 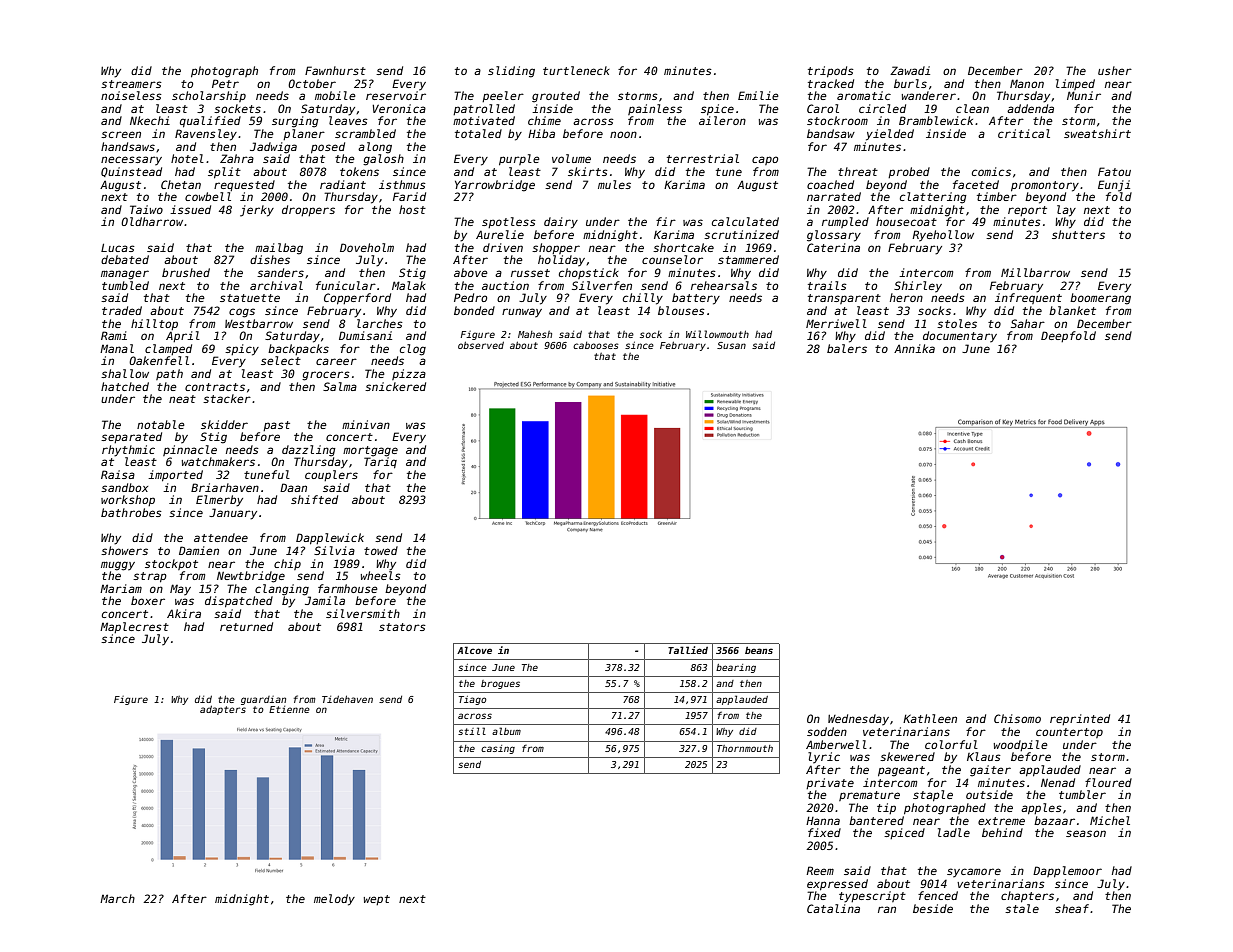 What do you see at coordinates (576, 70) in the screenshot?
I see `turtleneck` at bounding box center [576, 70].
